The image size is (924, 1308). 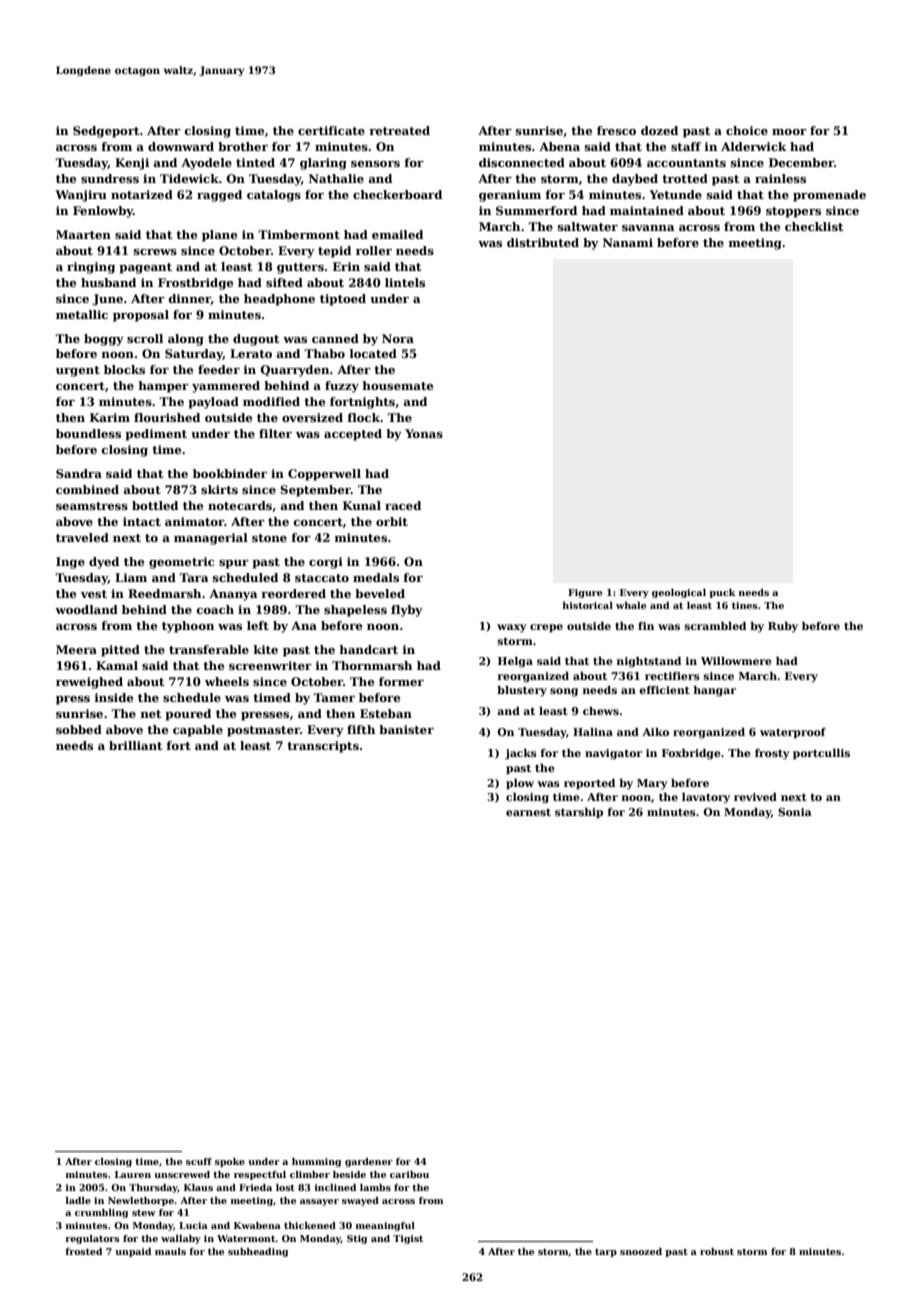 I want to click on flyby, so click(x=407, y=611).
